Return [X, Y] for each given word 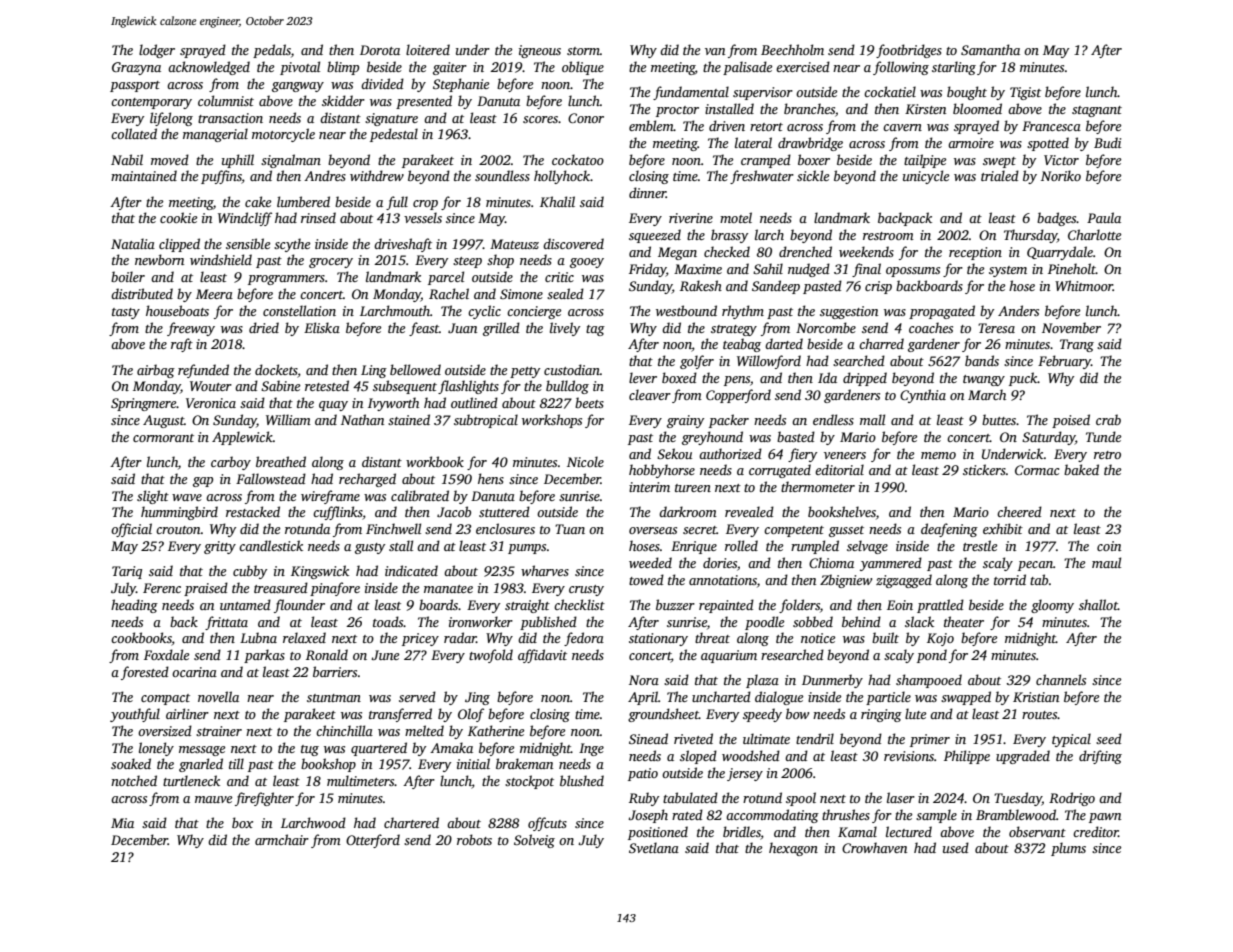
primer [930, 740]
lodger [157, 51]
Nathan [362, 419]
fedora [584, 639]
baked [1081, 469]
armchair [282, 839]
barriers [335, 671]
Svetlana [654, 847]
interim [649, 487]
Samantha [990, 49]
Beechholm [792, 49]
